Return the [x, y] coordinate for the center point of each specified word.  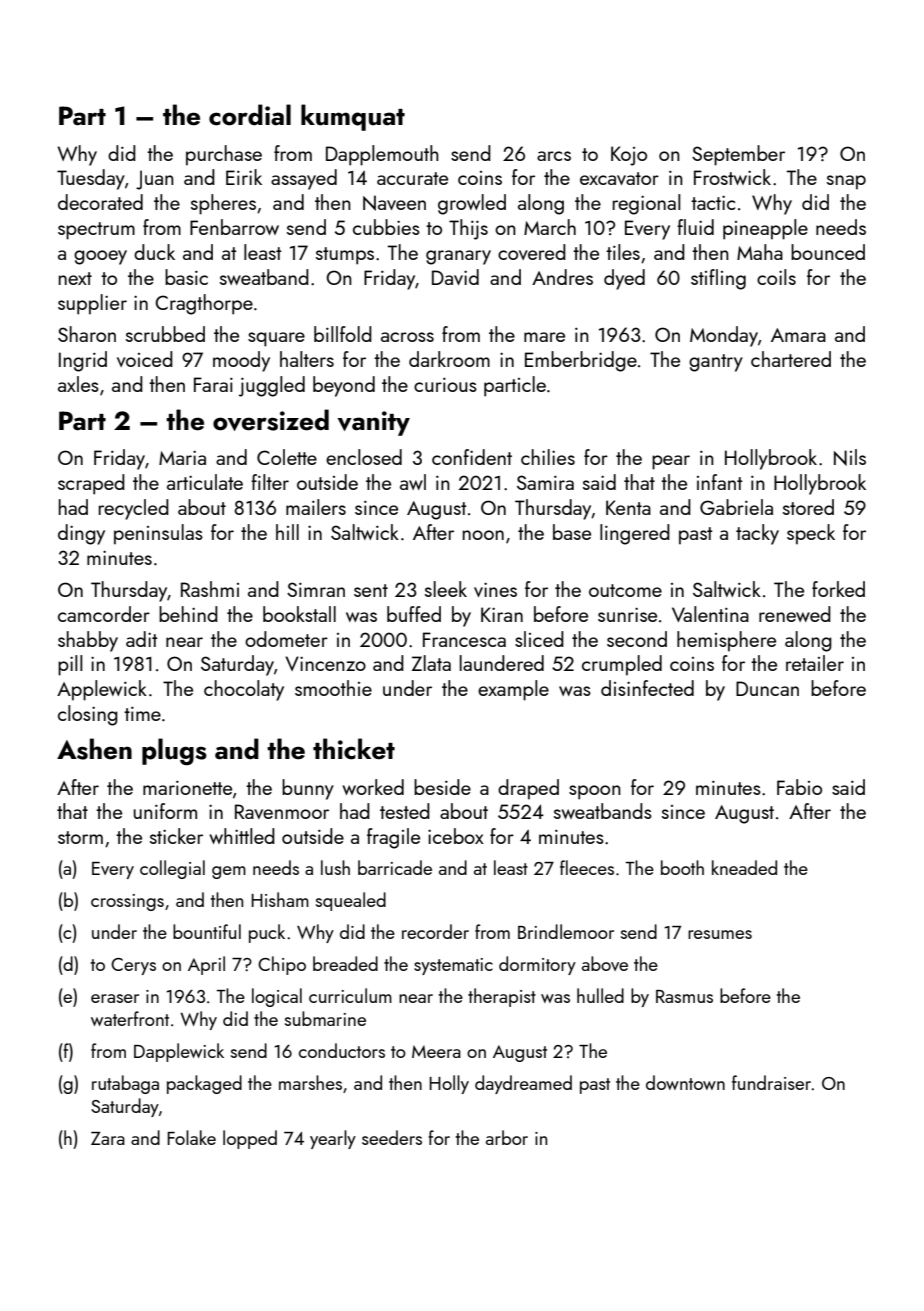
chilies [548, 457]
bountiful [207, 931]
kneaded [744, 867]
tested [405, 811]
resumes [720, 934]
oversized [271, 420]
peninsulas [158, 534]
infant [719, 482]
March [550, 227]
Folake [191, 1137]
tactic [713, 202]
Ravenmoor [282, 811]
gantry [716, 363]
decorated [100, 202]
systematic [453, 966]
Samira [545, 482]
